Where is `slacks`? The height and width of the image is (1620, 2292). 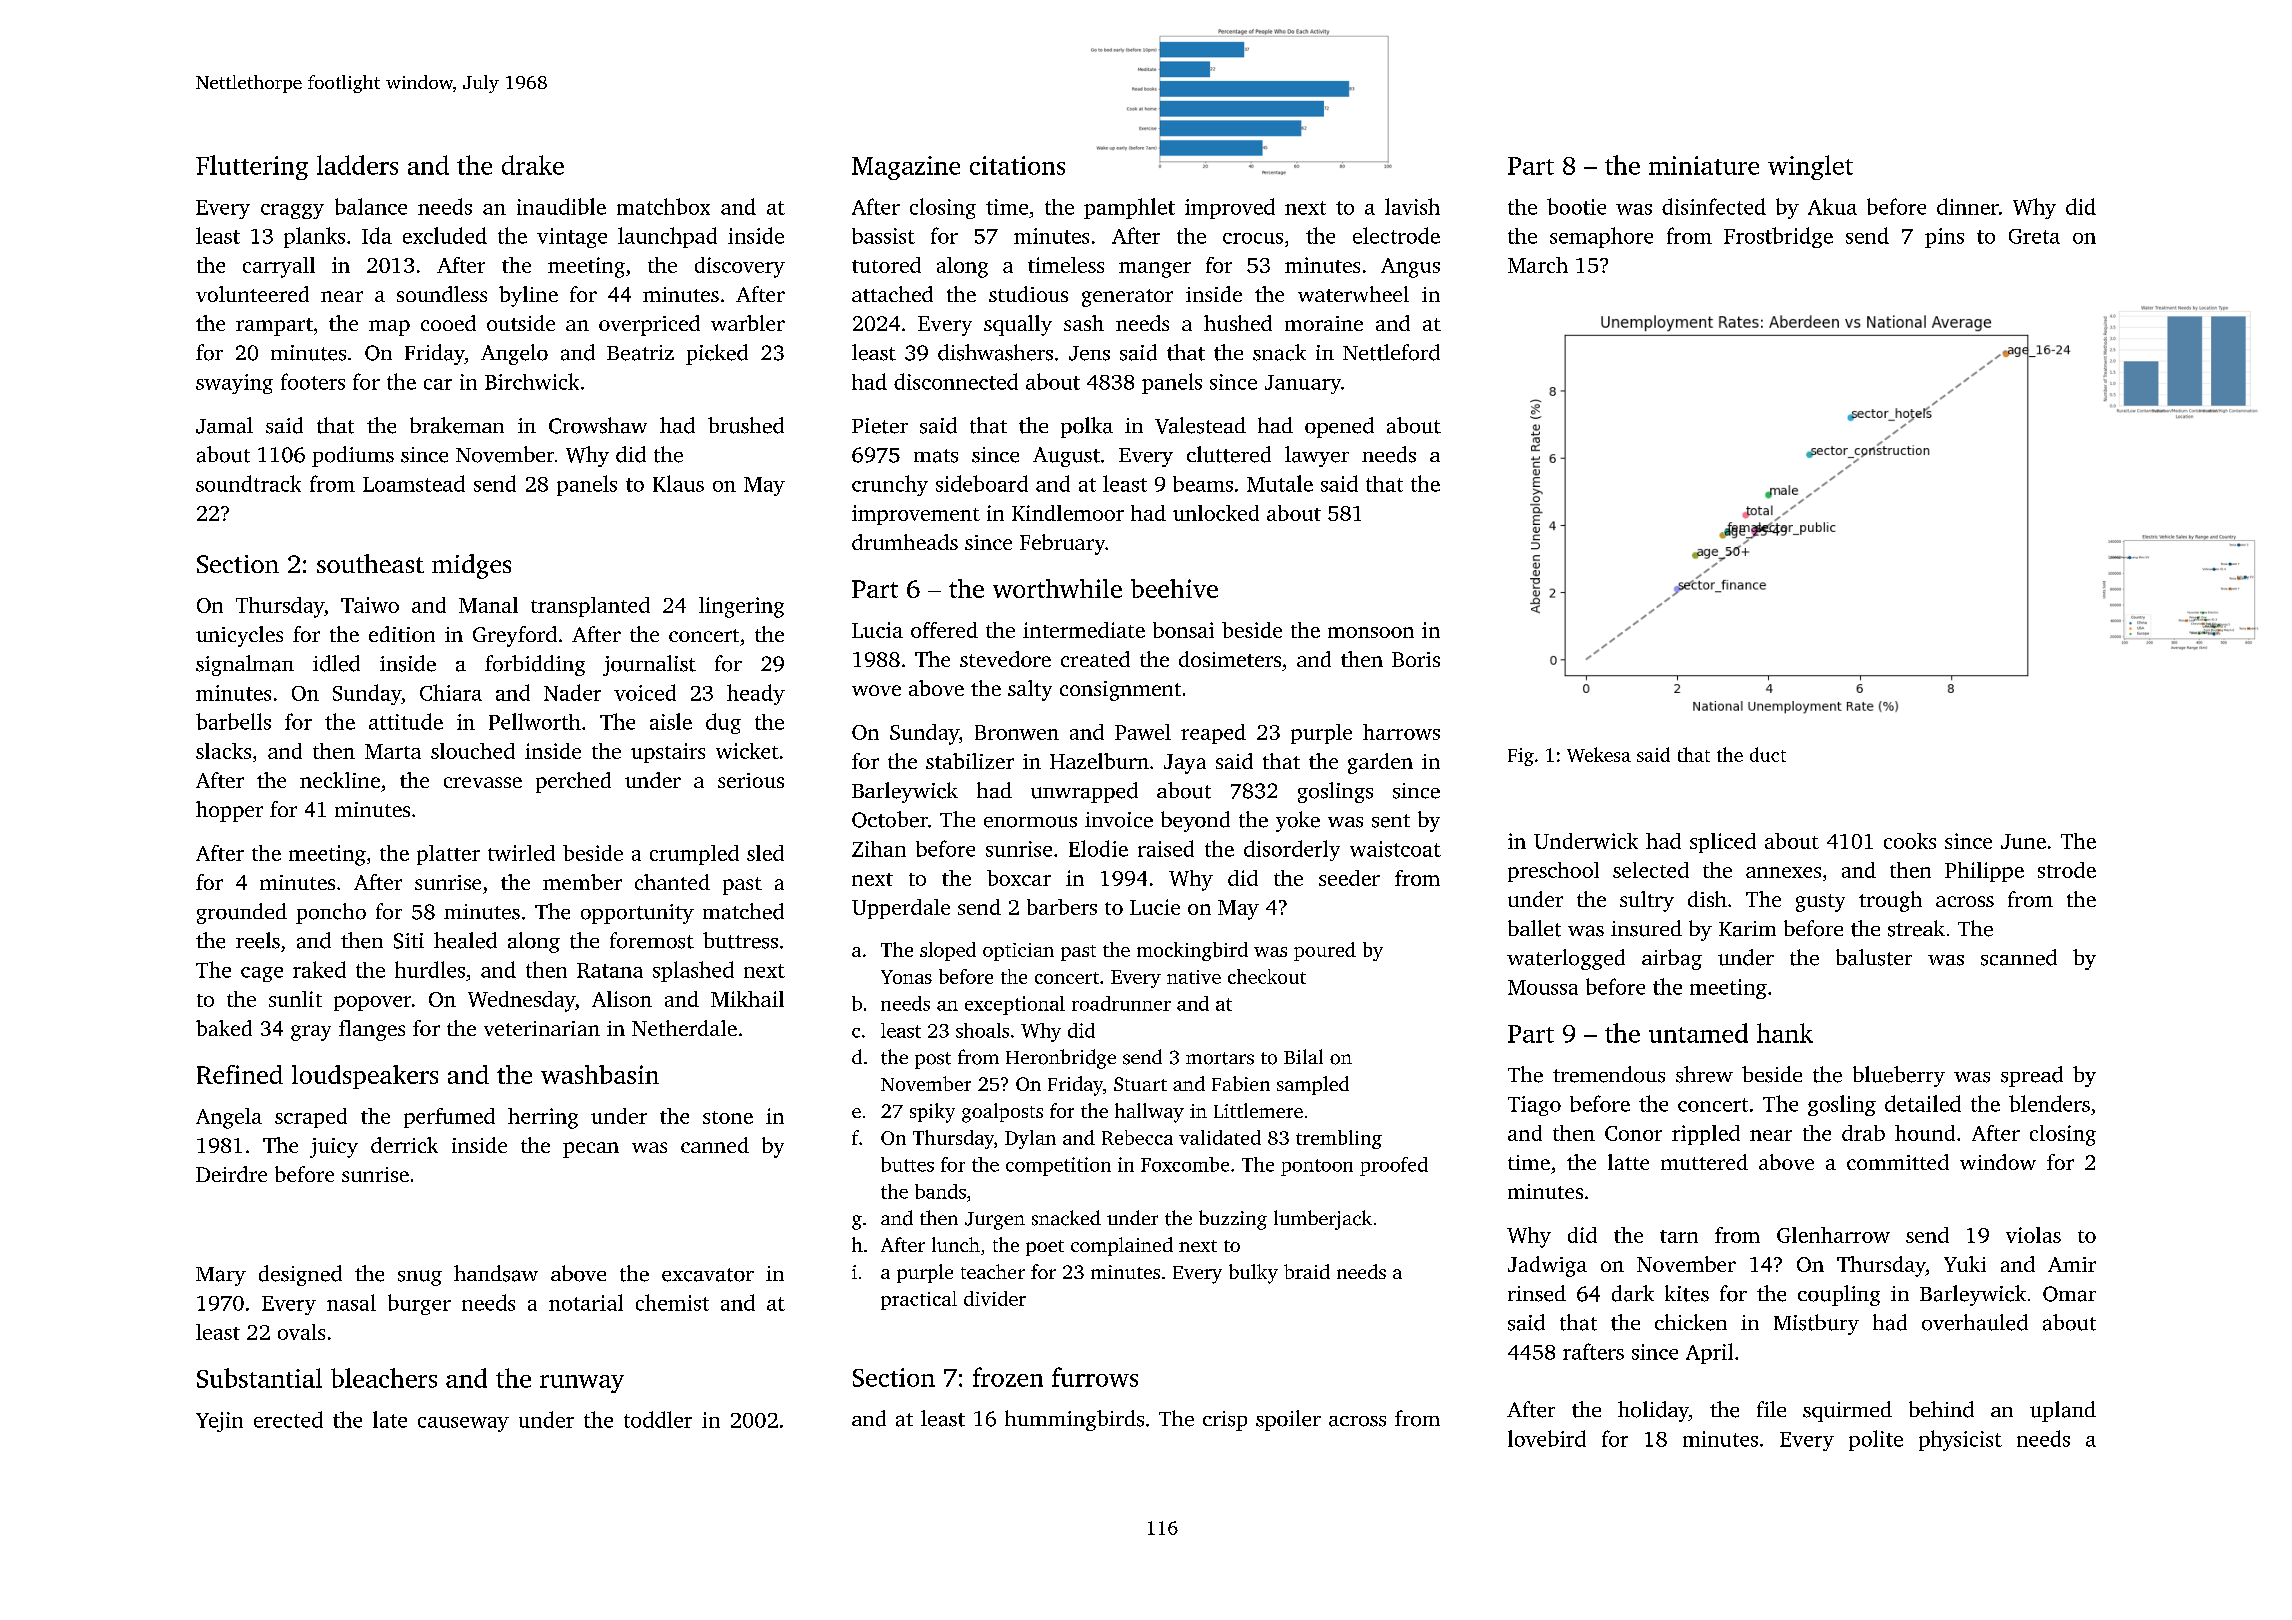
slacks is located at coordinates (223, 751).
